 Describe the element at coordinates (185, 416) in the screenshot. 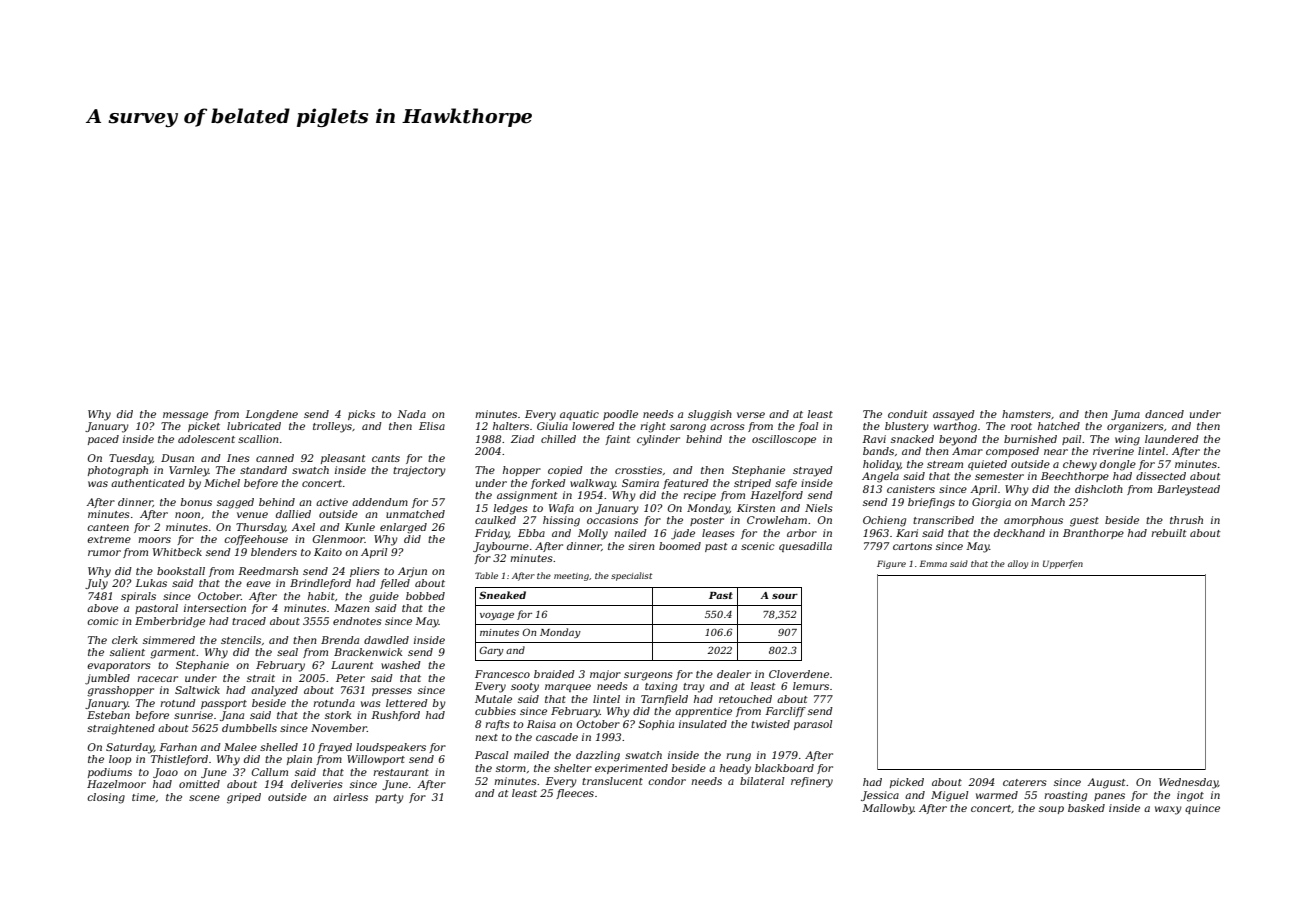

I see `message` at that location.
